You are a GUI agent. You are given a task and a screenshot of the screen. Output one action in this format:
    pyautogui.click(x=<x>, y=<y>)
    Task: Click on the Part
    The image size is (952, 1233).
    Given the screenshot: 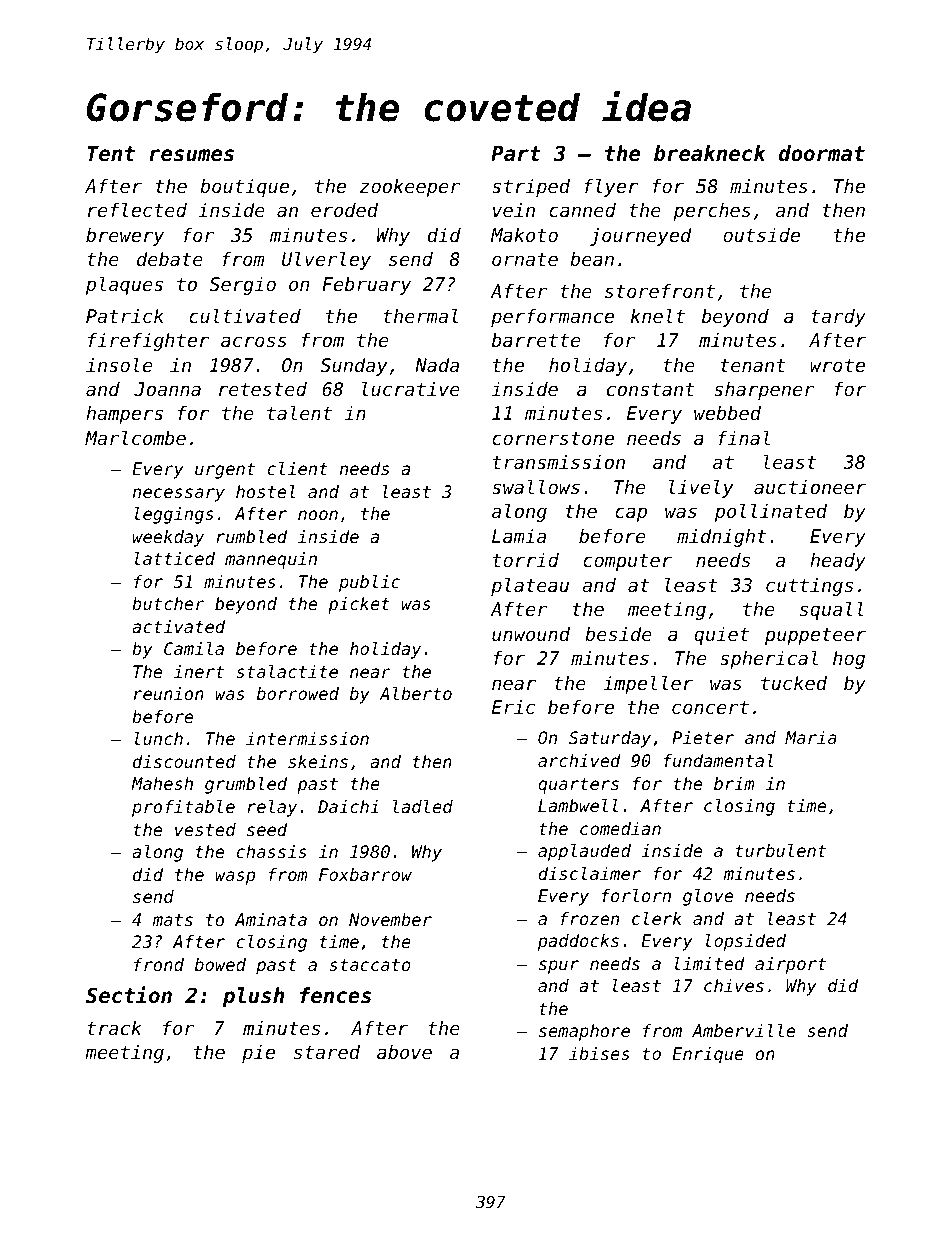 What is the action you would take?
    pyautogui.click(x=516, y=154)
